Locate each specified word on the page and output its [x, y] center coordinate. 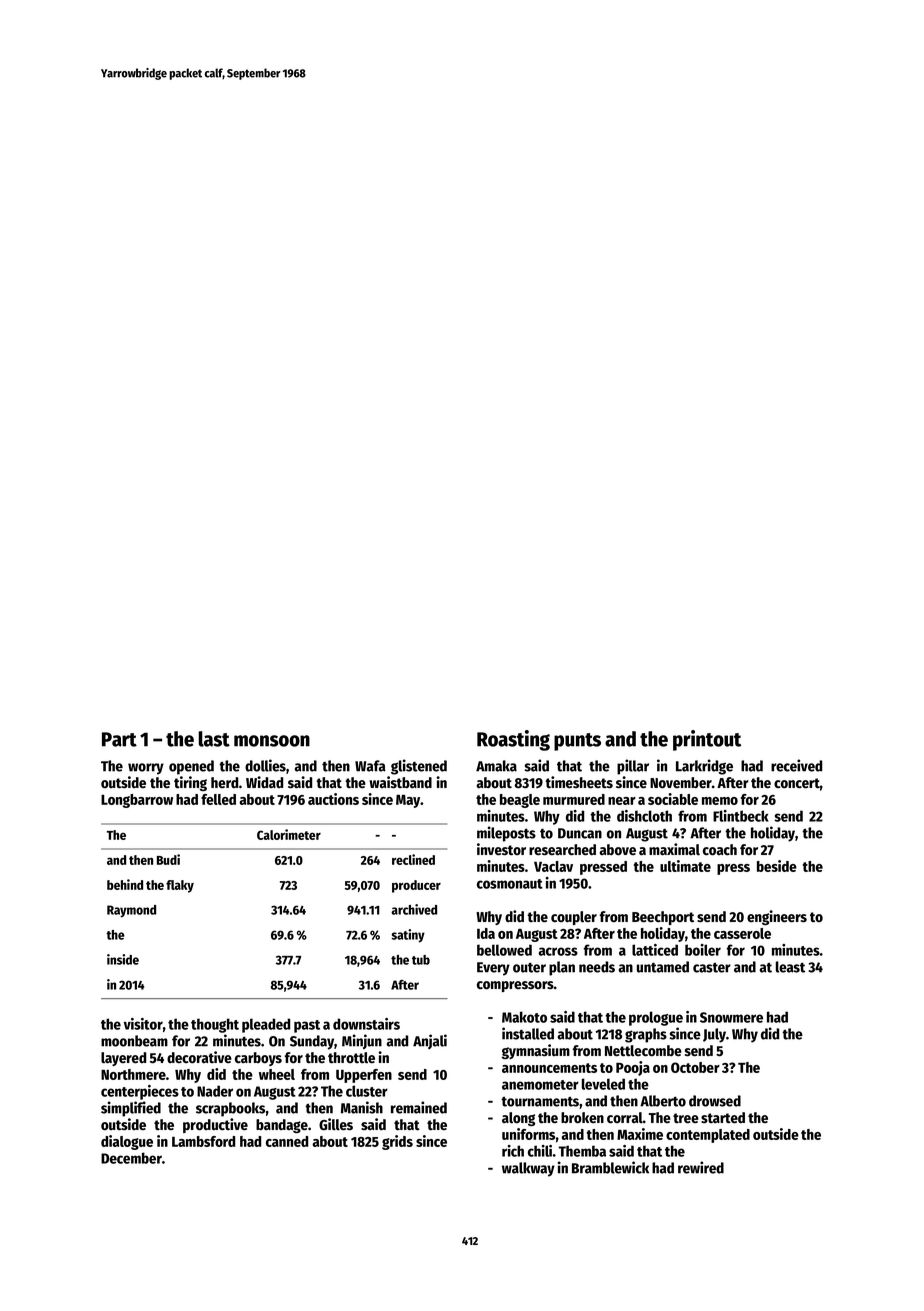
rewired [701, 1167]
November [681, 782]
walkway [528, 1169]
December [131, 1158]
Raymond [131, 911]
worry [146, 769]
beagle [520, 801]
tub [421, 960]
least [790, 967]
